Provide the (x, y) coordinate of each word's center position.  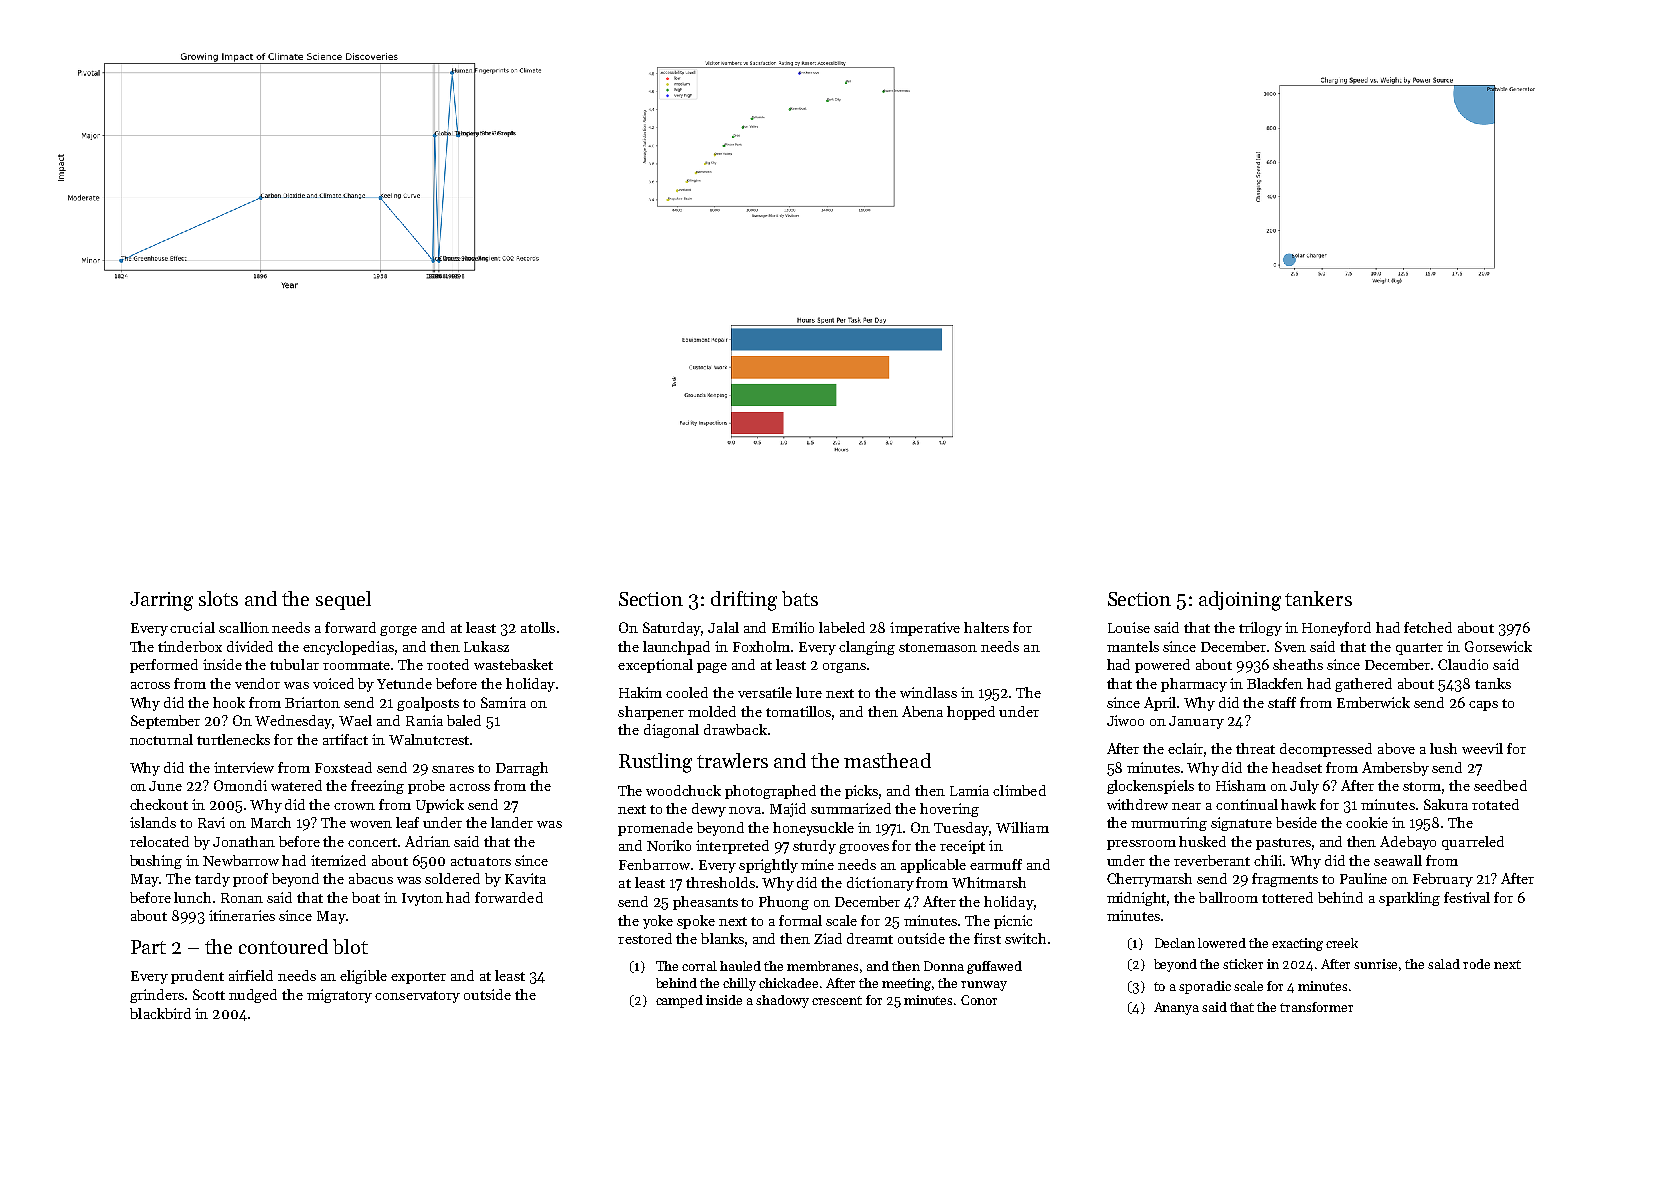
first (987, 938)
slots (218, 598)
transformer (1316, 1007)
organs (844, 668)
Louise (1129, 627)
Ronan (242, 898)
